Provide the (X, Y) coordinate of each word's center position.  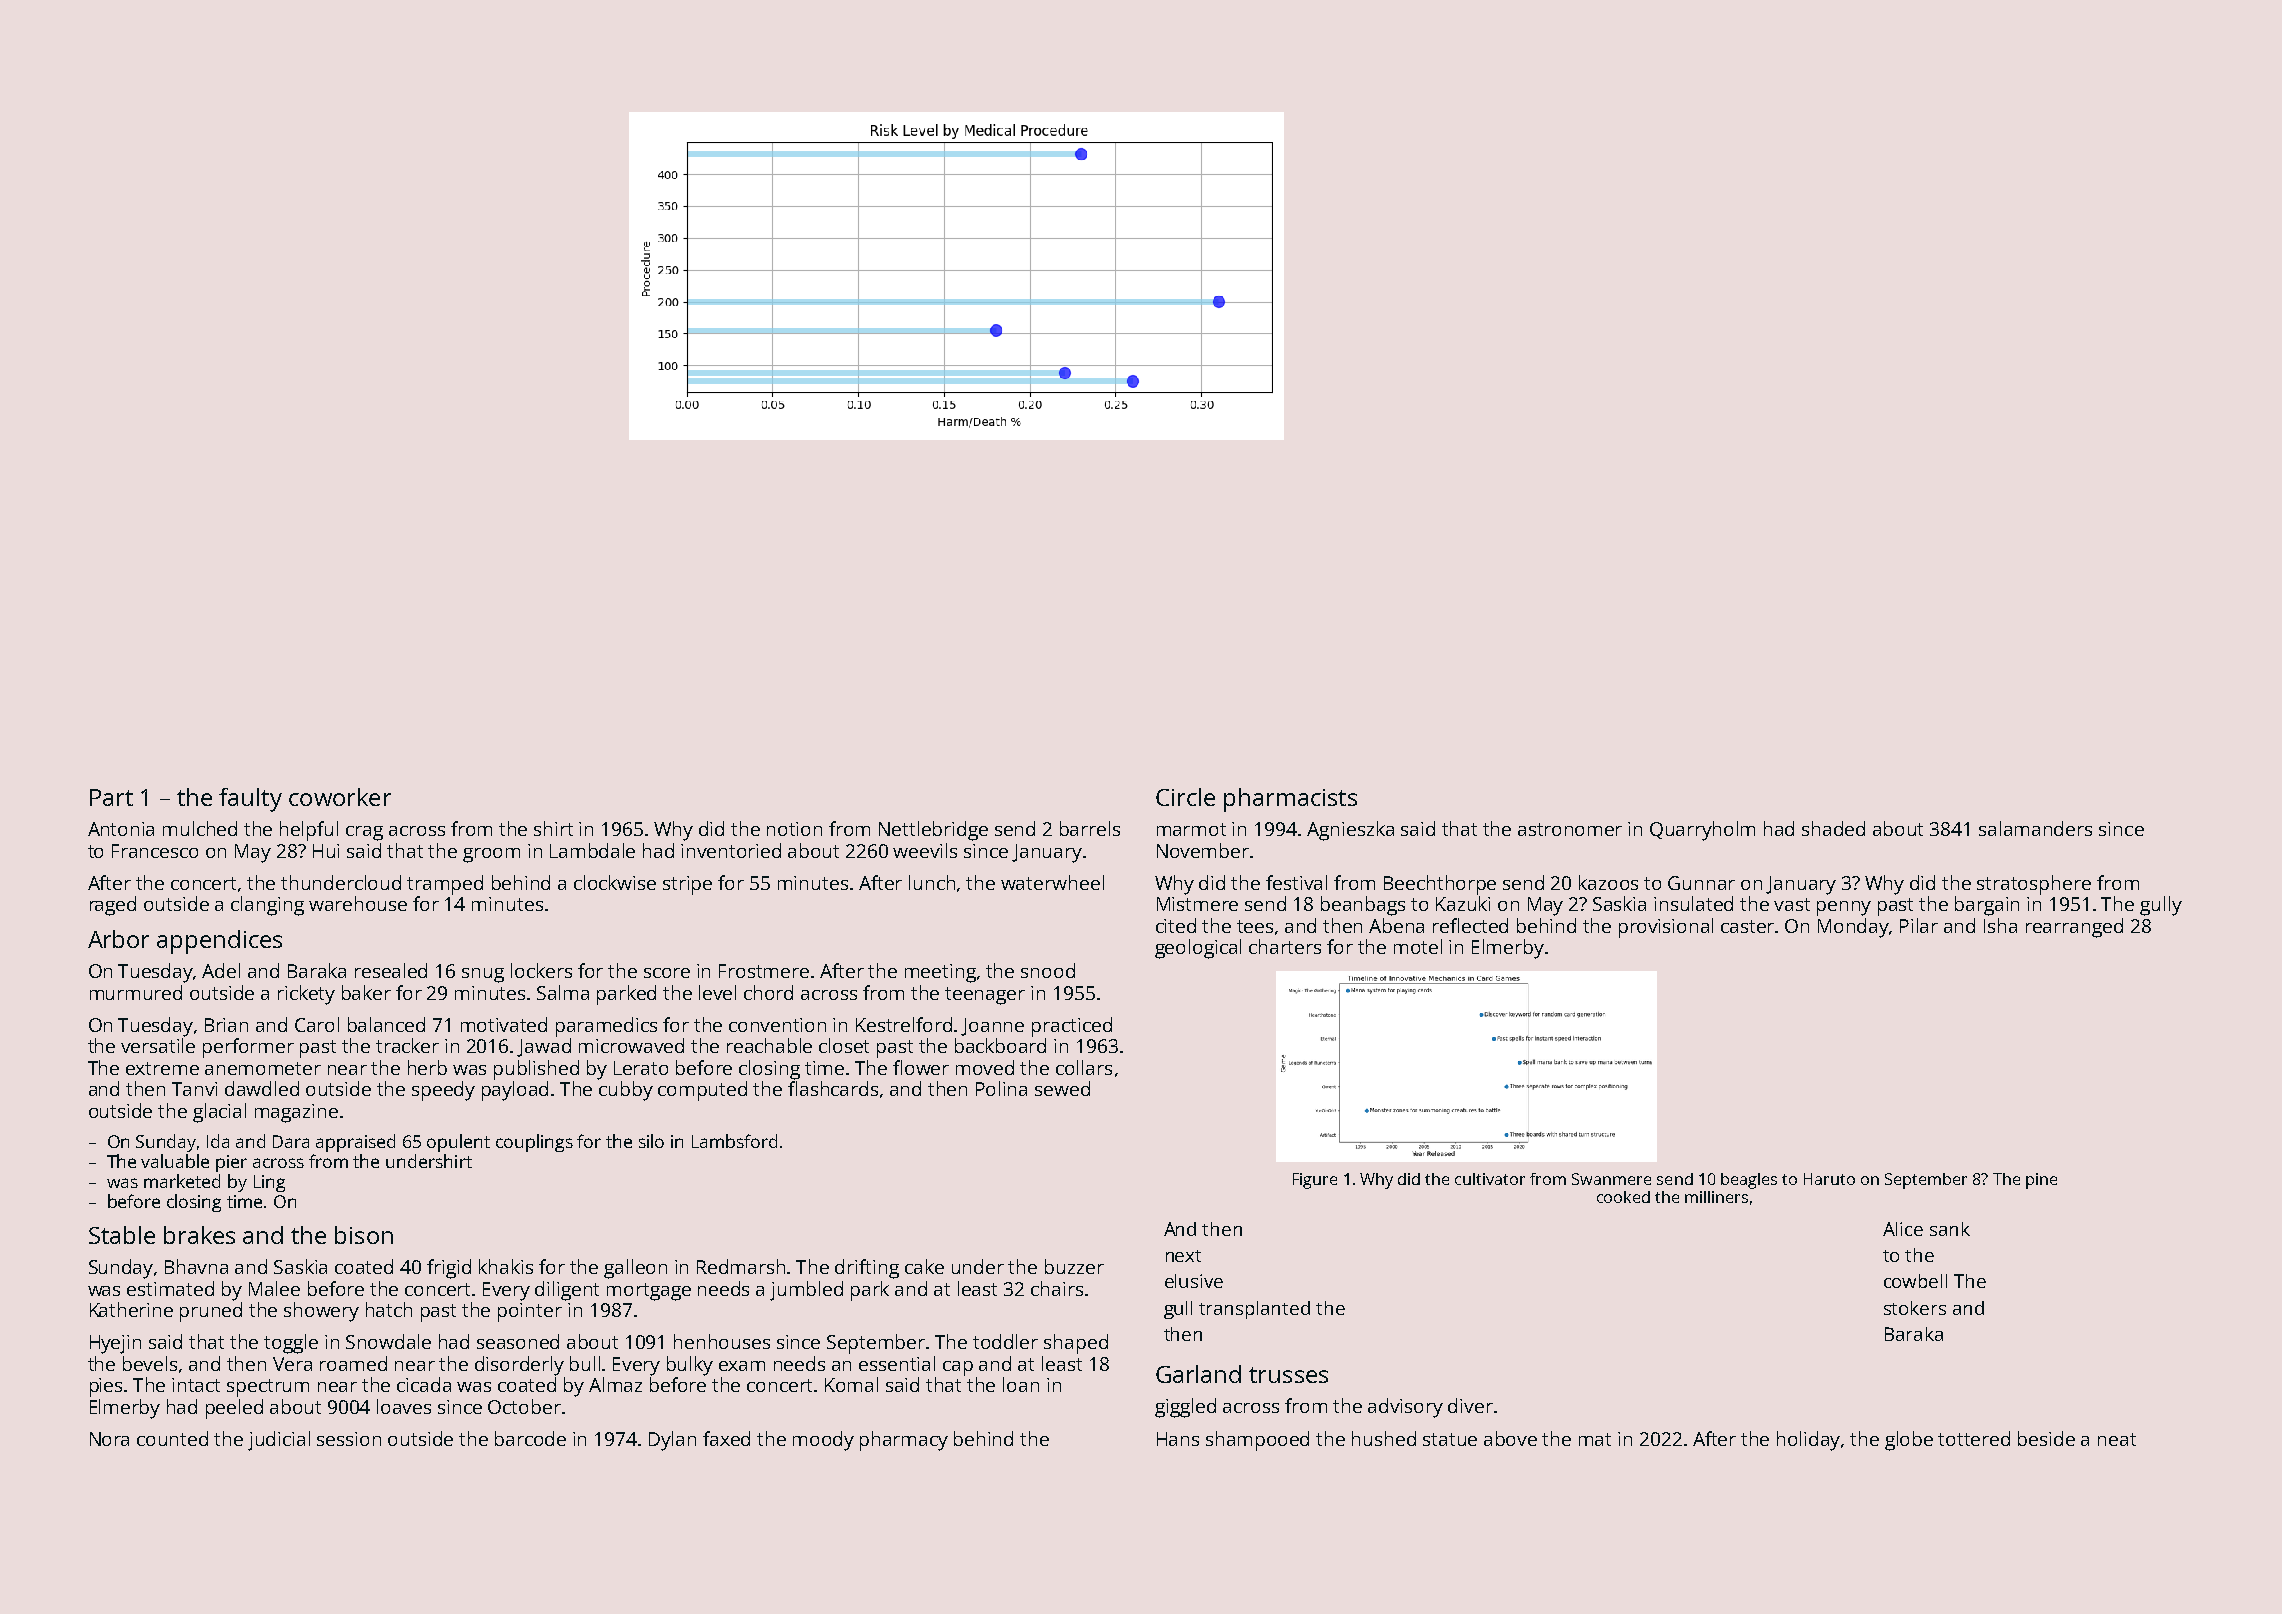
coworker (340, 797)
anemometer (263, 1068)
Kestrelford (904, 1024)
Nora (109, 1439)
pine (2041, 1181)
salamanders (2035, 828)
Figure (1315, 1181)
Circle (1185, 797)
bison (364, 1235)
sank (1950, 1229)
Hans (1178, 1439)
